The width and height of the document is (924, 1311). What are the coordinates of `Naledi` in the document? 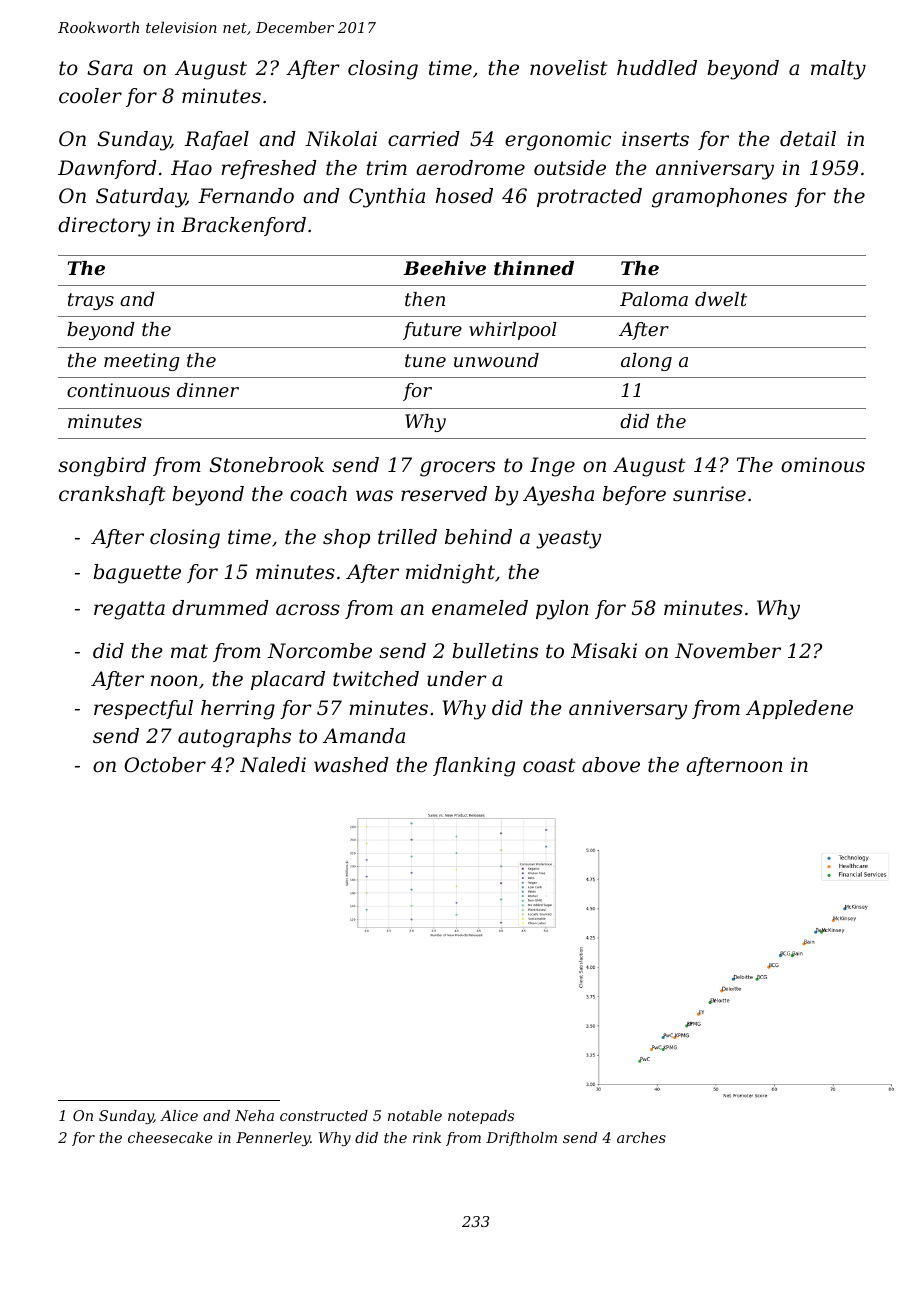 It's located at (273, 765).
